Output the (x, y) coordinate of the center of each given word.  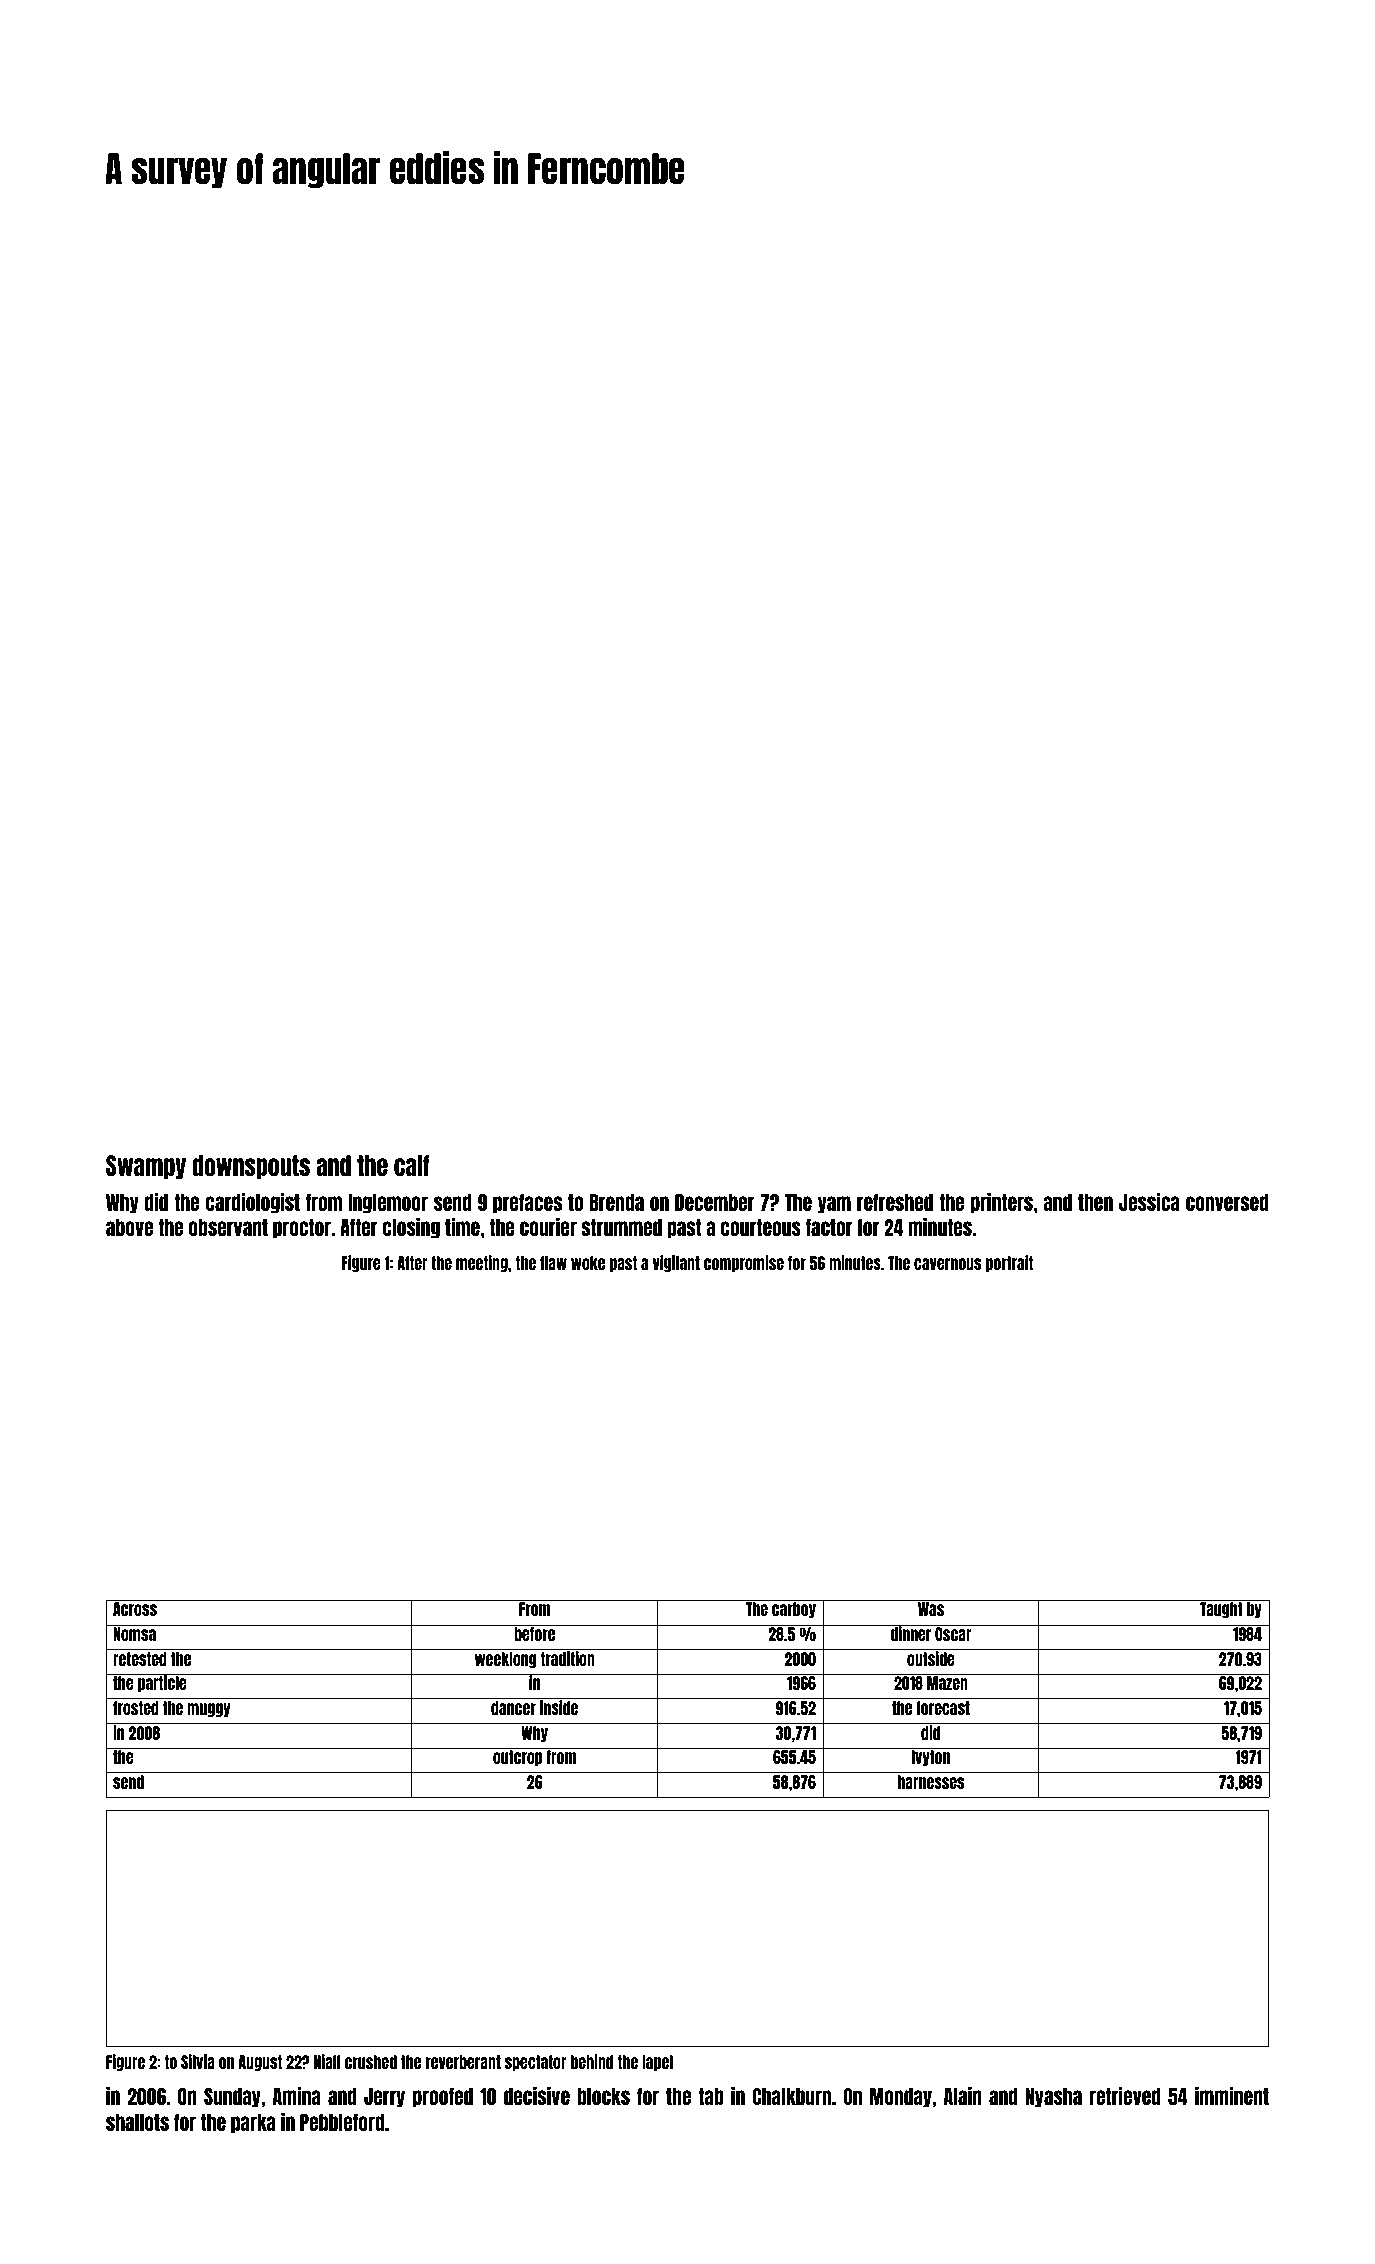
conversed (1227, 1202)
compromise (744, 1263)
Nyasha (1053, 2098)
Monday (901, 2098)
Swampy (146, 1167)
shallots (137, 2122)
